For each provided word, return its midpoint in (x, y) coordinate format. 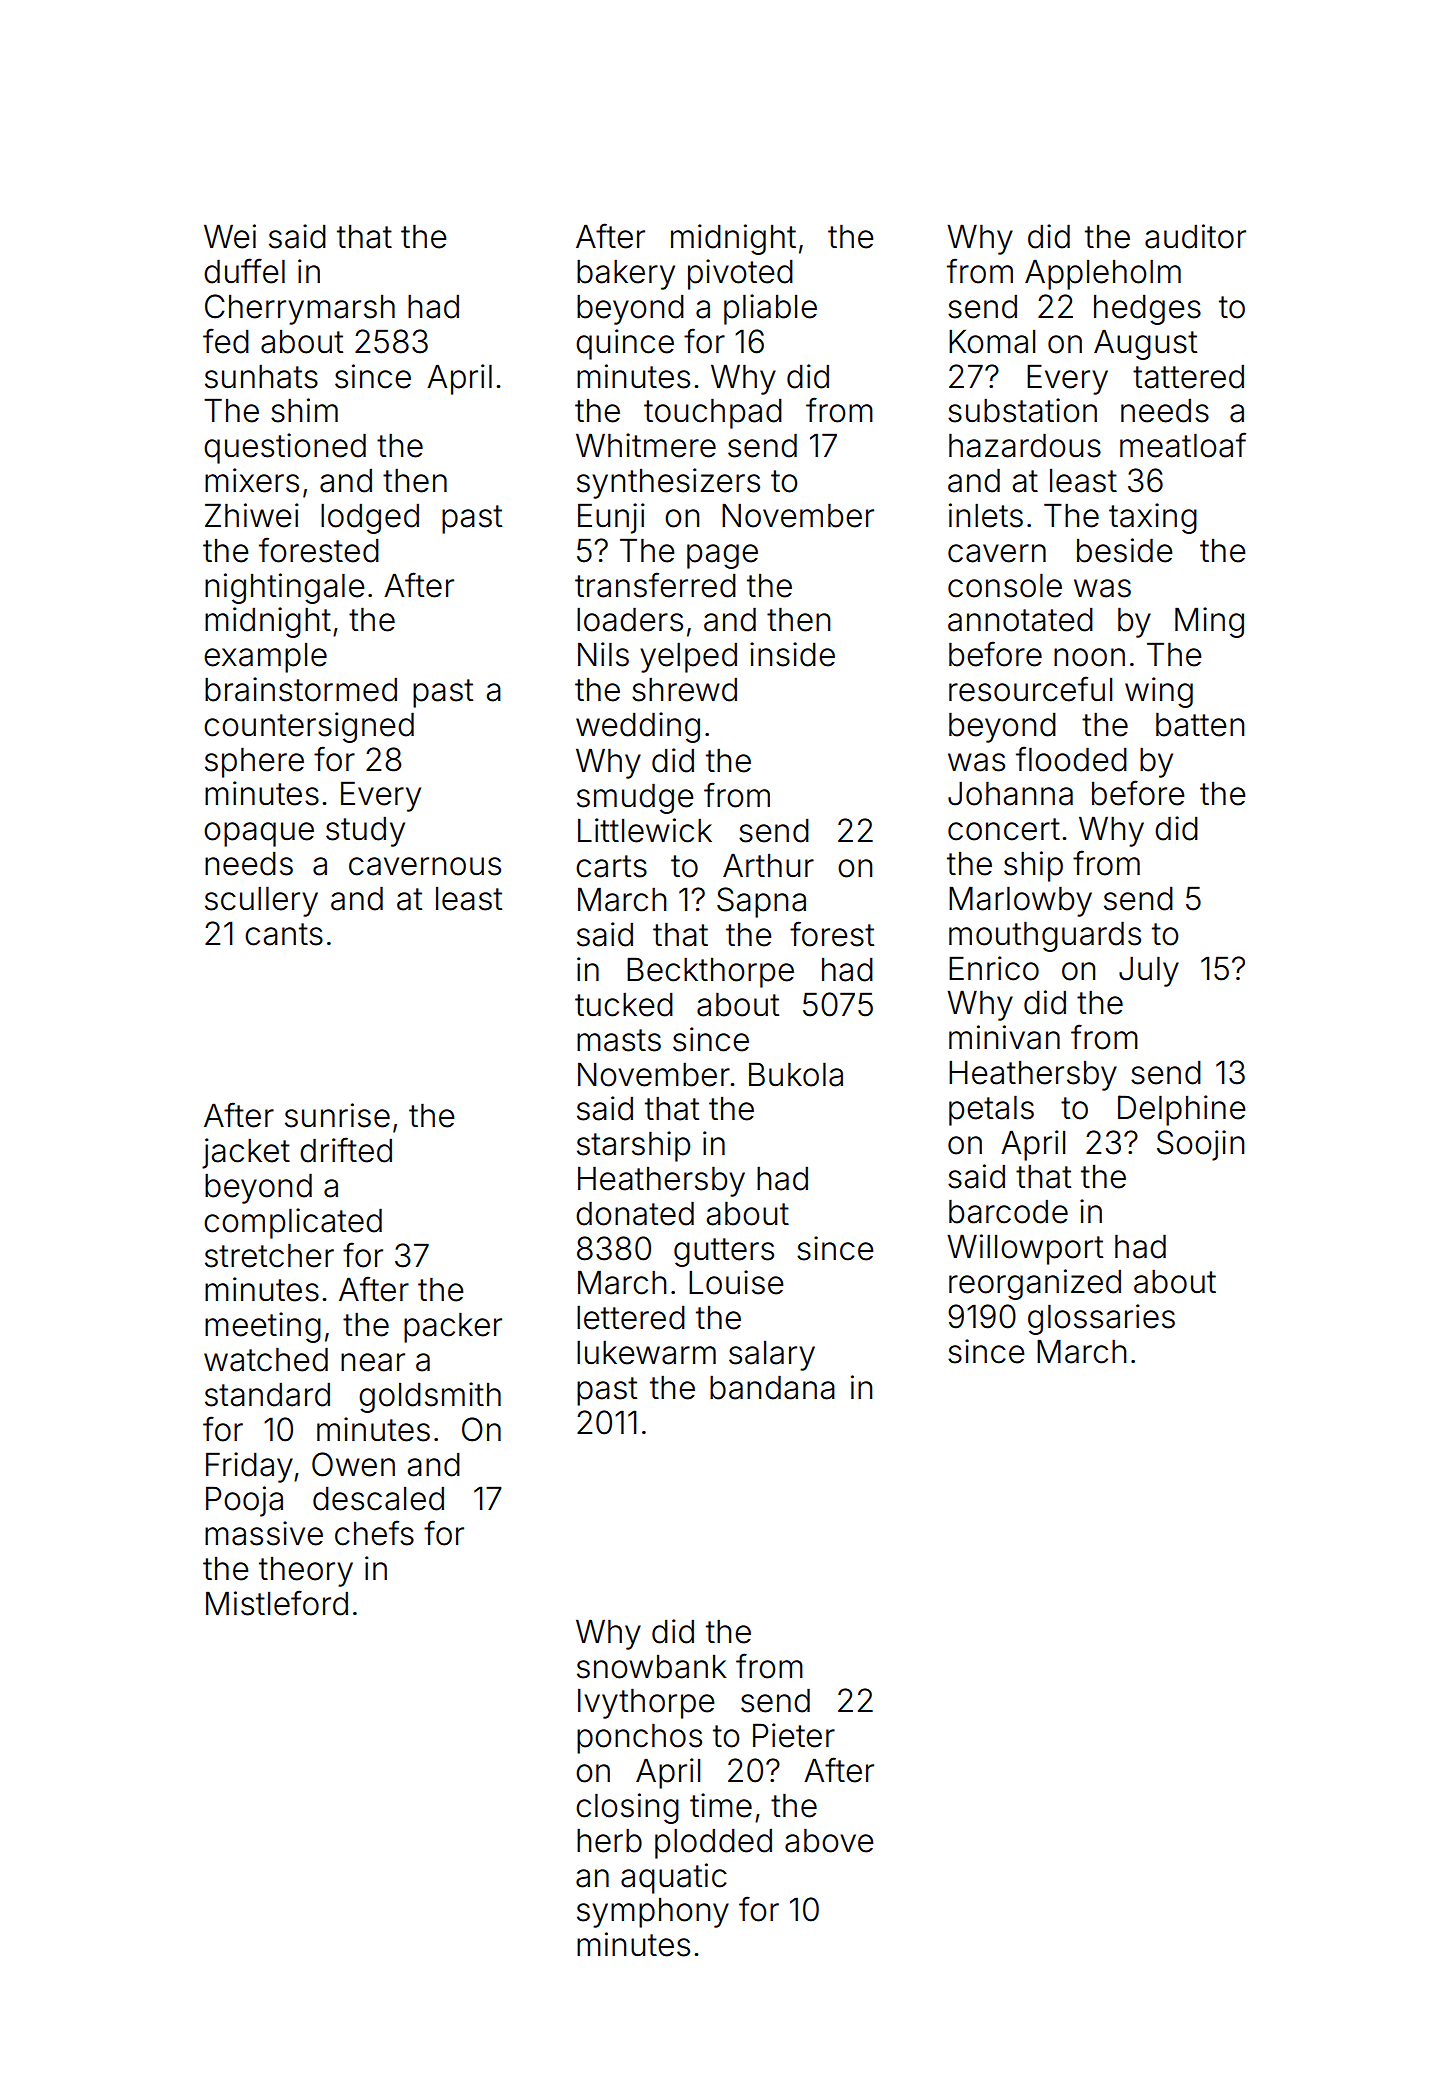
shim (304, 410)
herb (609, 1840)
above (829, 1840)
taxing (1153, 518)
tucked (624, 1004)
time (721, 1805)
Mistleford (277, 1603)
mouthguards (1045, 936)
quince (625, 344)
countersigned (309, 727)
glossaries (1101, 1319)
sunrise (337, 1115)
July (1149, 971)
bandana (772, 1387)
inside (792, 654)
